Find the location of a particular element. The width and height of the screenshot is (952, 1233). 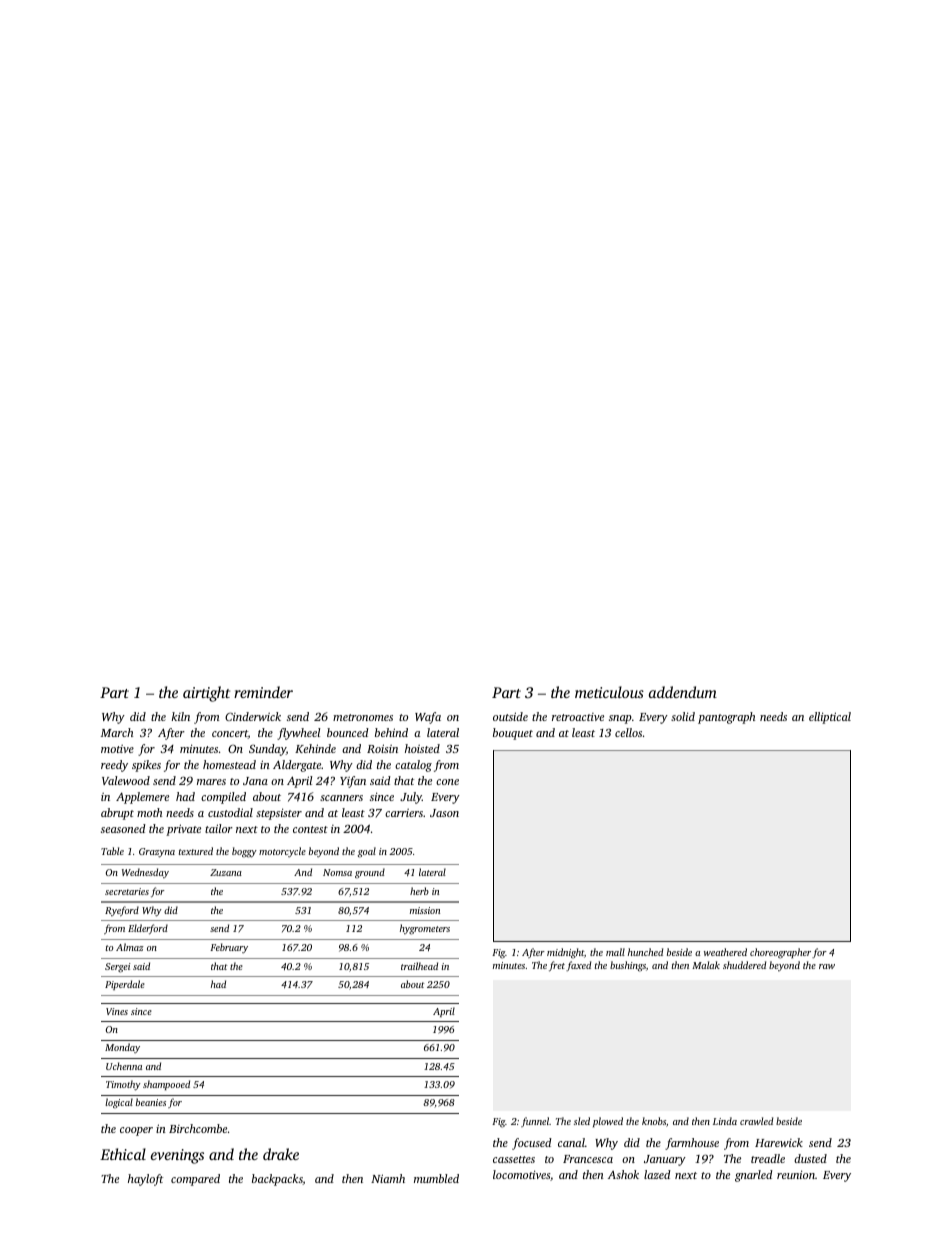

Jason is located at coordinates (444, 813).
